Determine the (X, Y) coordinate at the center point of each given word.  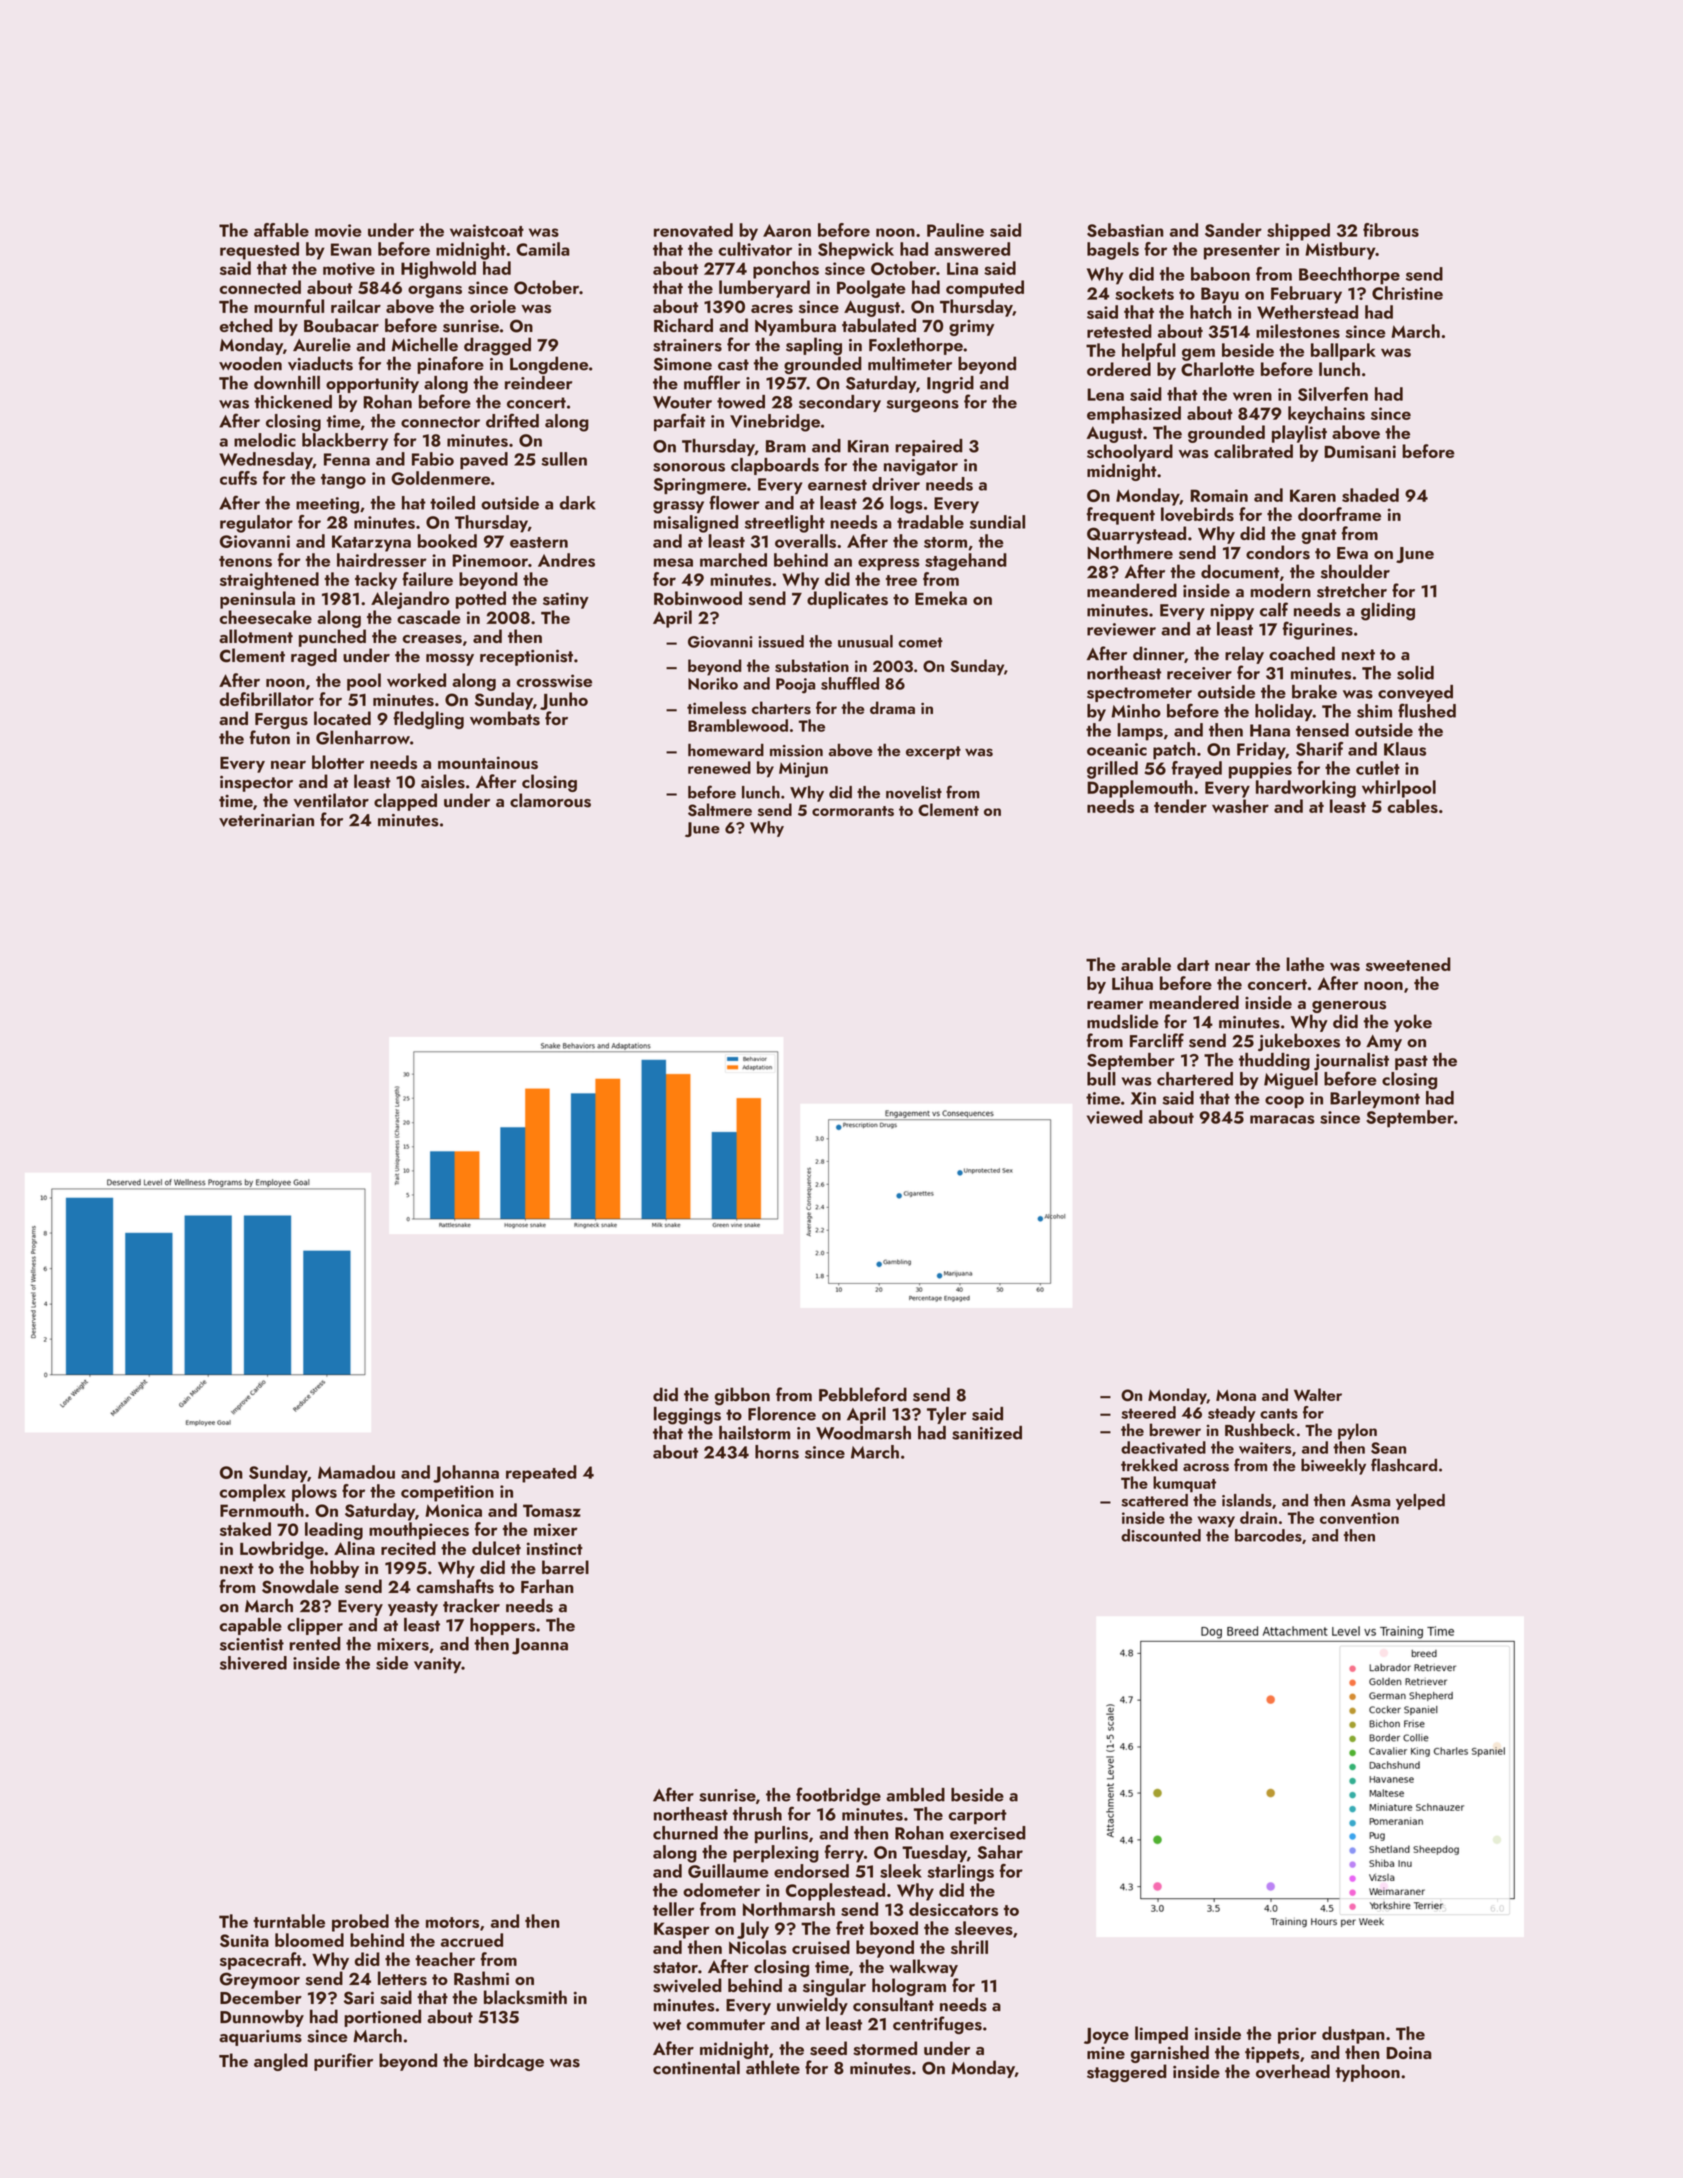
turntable (289, 1921)
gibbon (742, 1396)
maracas (1282, 1119)
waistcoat (487, 230)
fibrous (1391, 230)
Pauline (955, 230)
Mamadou (356, 1472)
